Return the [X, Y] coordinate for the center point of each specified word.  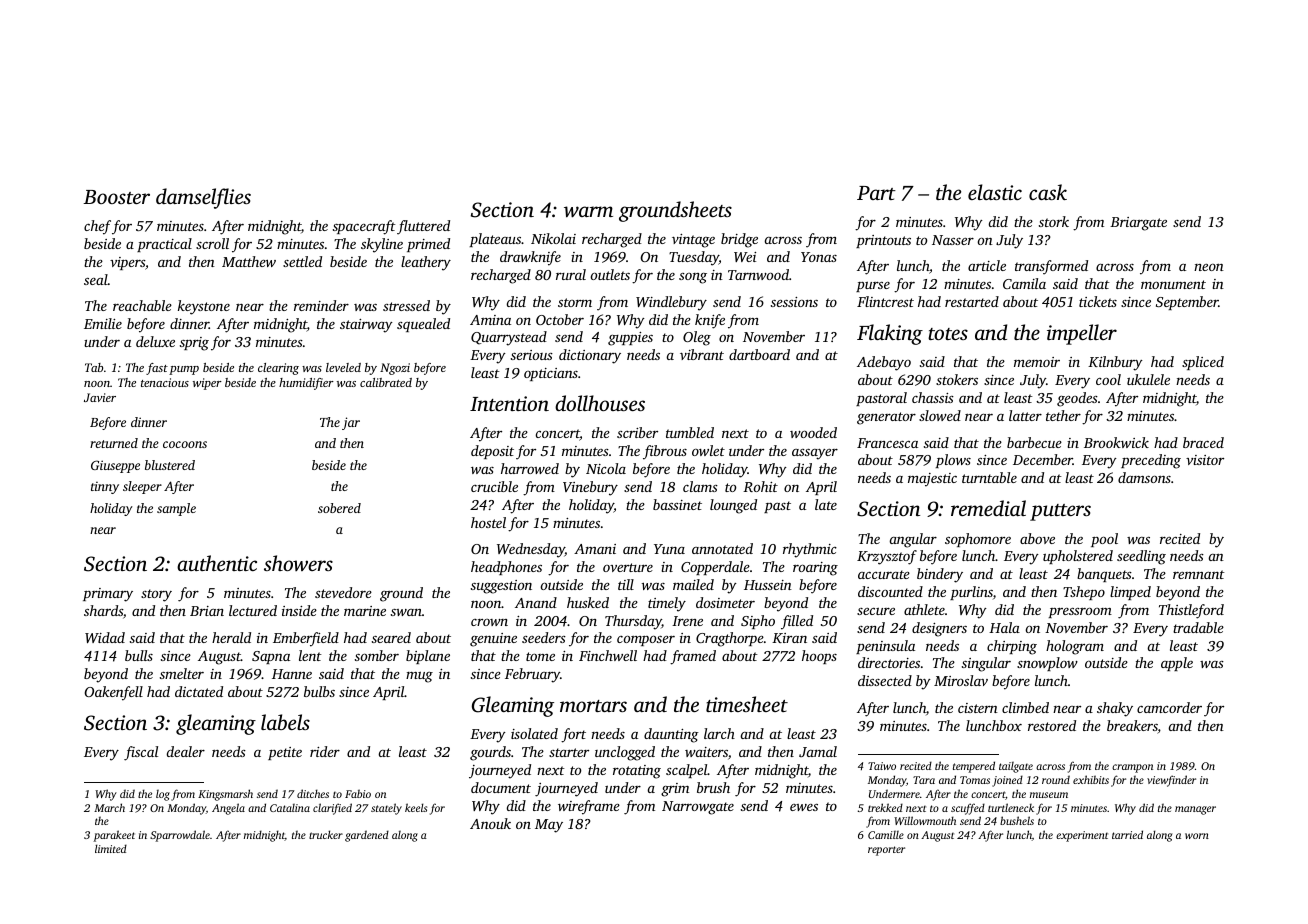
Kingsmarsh [225, 795]
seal [96, 279]
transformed [1051, 267]
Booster [116, 197]
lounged [733, 506]
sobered [339, 508]
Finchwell [608, 655]
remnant [1199, 574]
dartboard [759, 354]
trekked [885, 807]
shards [103, 610]
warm [588, 212]
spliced [1203, 363]
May [549, 826]
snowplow [1047, 664]
